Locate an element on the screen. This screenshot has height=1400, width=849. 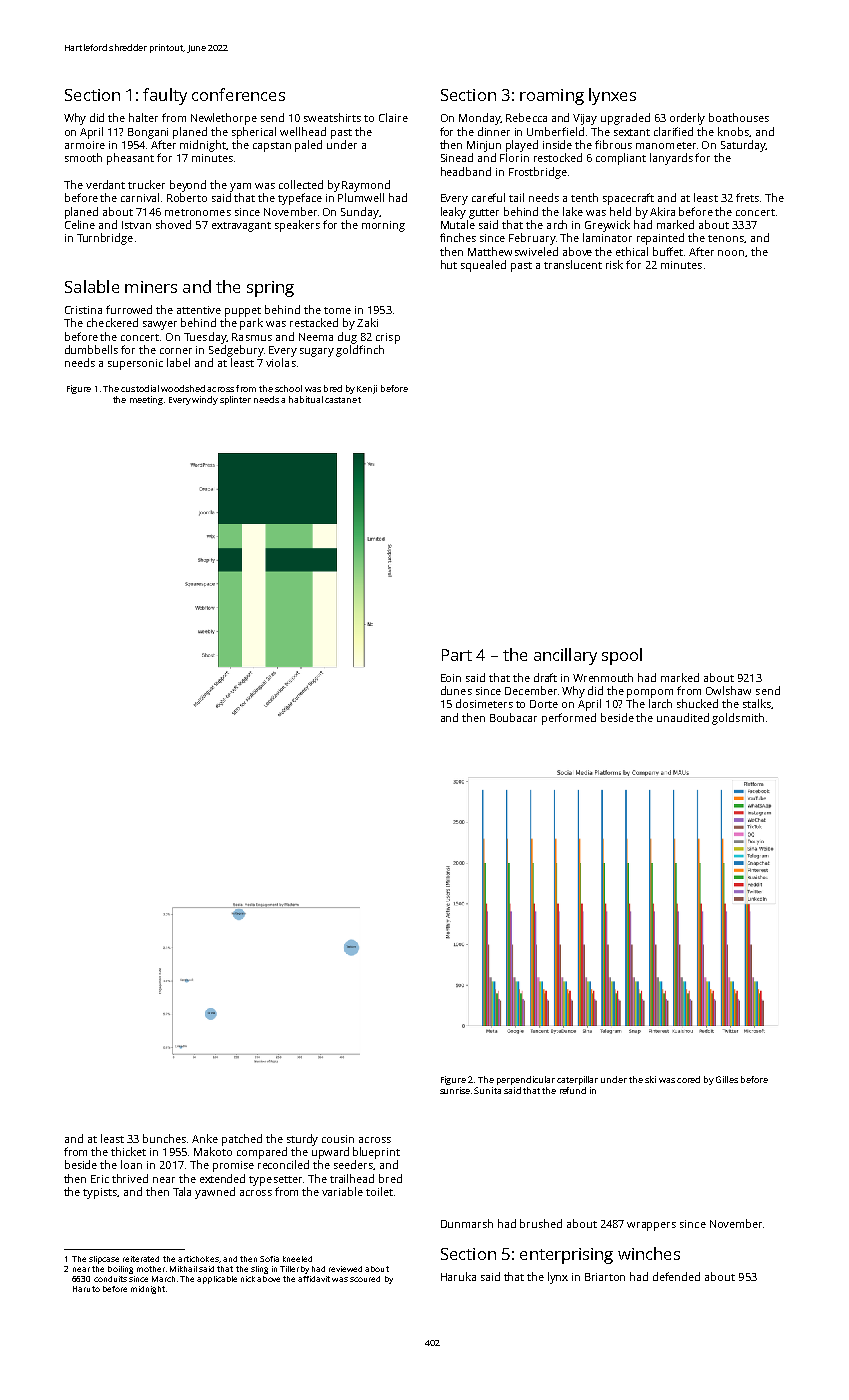
Anke is located at coordinates (205, 1138).
